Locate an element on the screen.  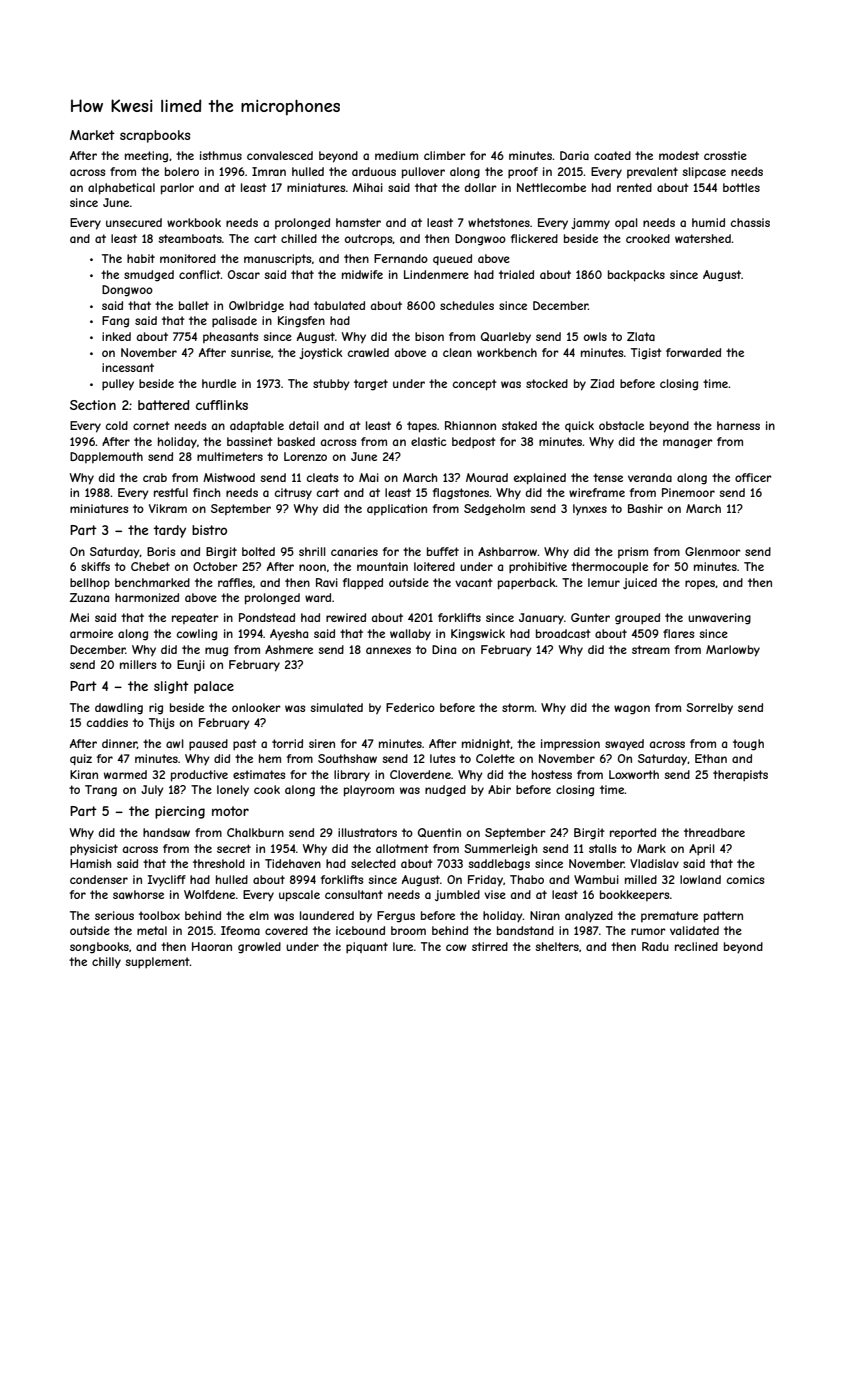
vacant is located at coordinates (474, 582).
